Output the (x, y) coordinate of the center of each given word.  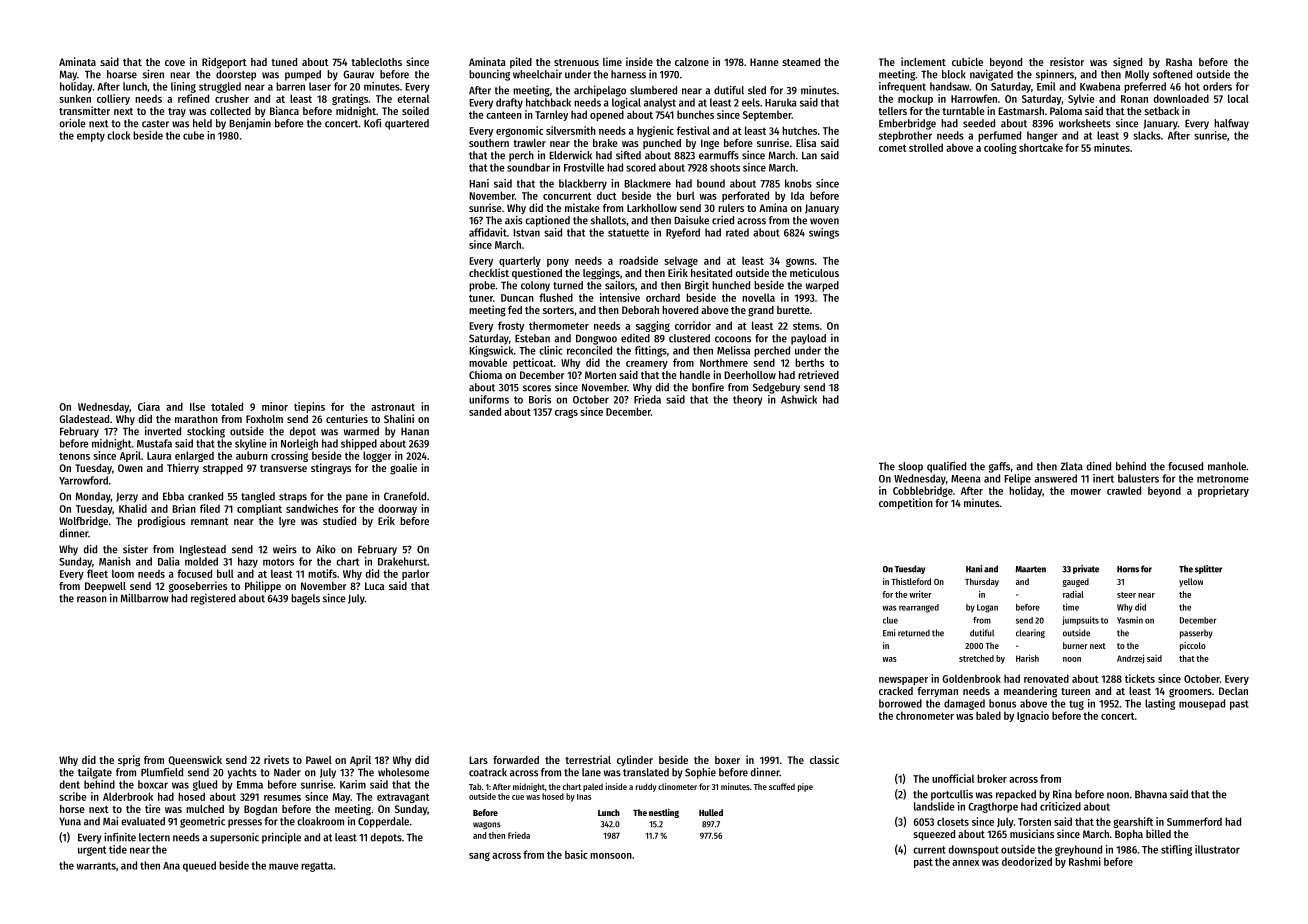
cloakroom (320, 821)
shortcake (1041, 147)
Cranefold (405, 496)
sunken (75, 98)
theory (748, 400)
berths (809, 362)
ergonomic (519, 131)
